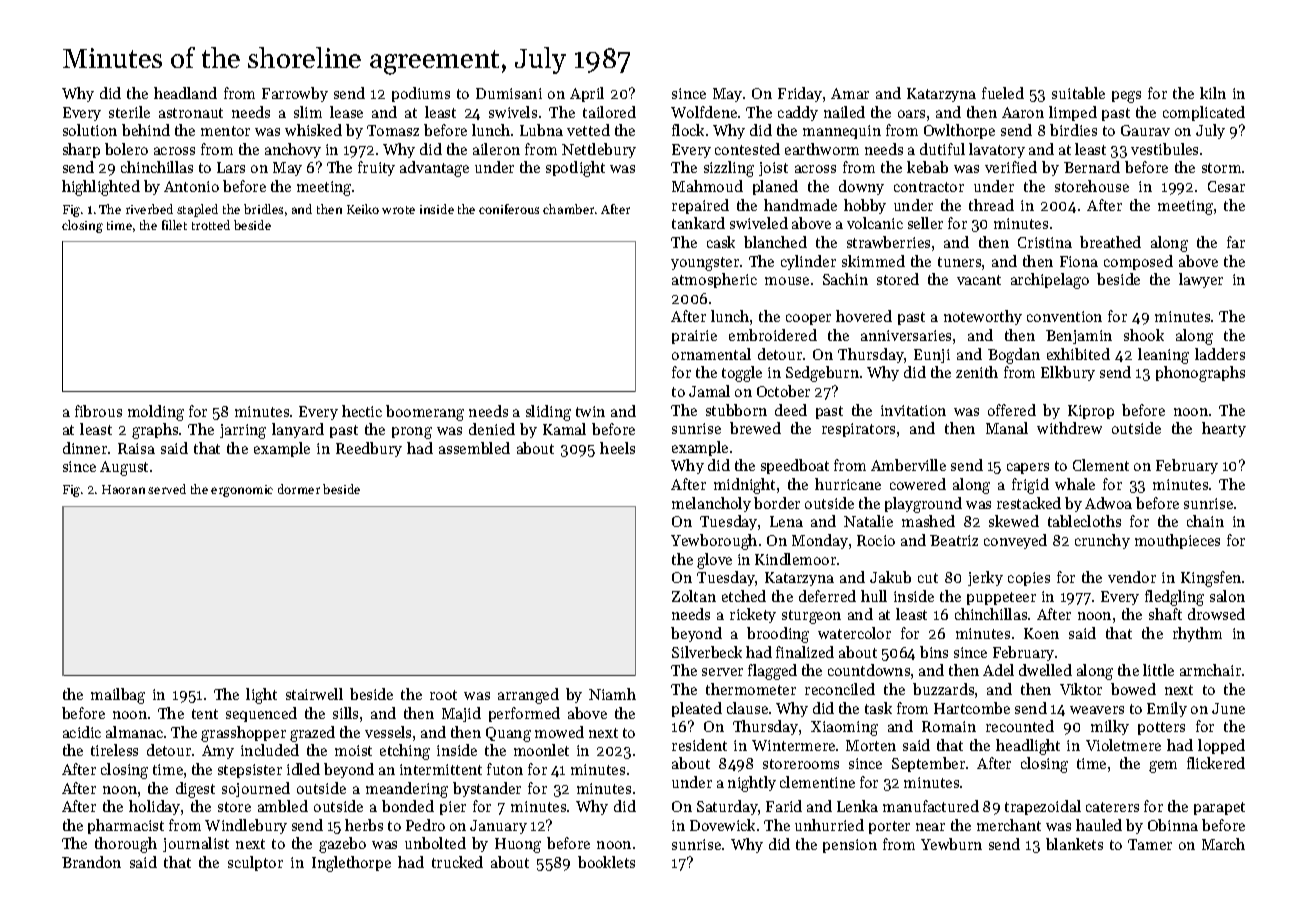  Describe the element at coordinates (1213, 93) in the page. I see `kiln` at that location.
